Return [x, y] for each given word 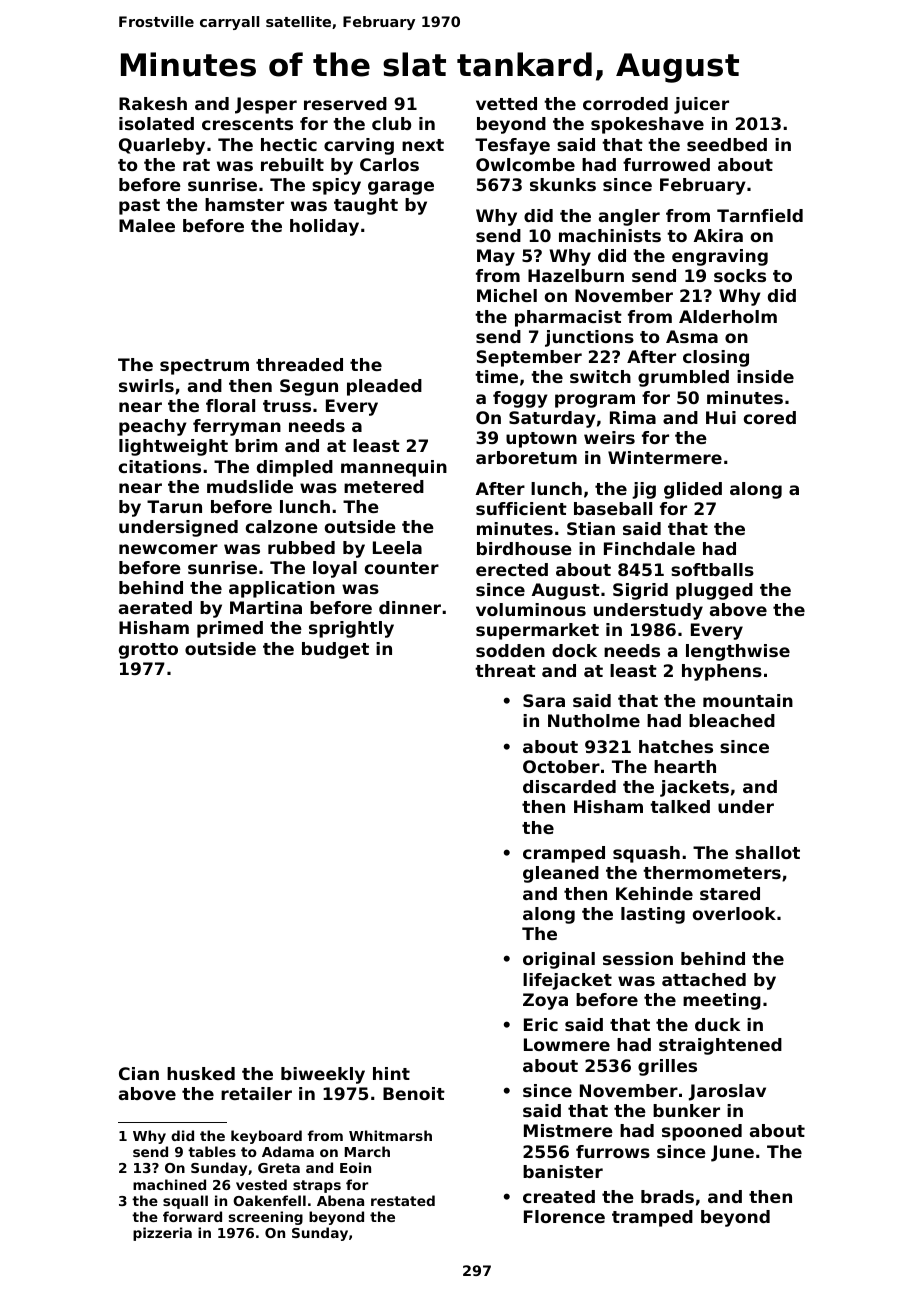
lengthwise [738, 652]
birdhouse [524, 548]
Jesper [266, 105]
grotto [148, 651]
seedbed [727, 144]
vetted [506, 103]
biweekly [323, 1075]
